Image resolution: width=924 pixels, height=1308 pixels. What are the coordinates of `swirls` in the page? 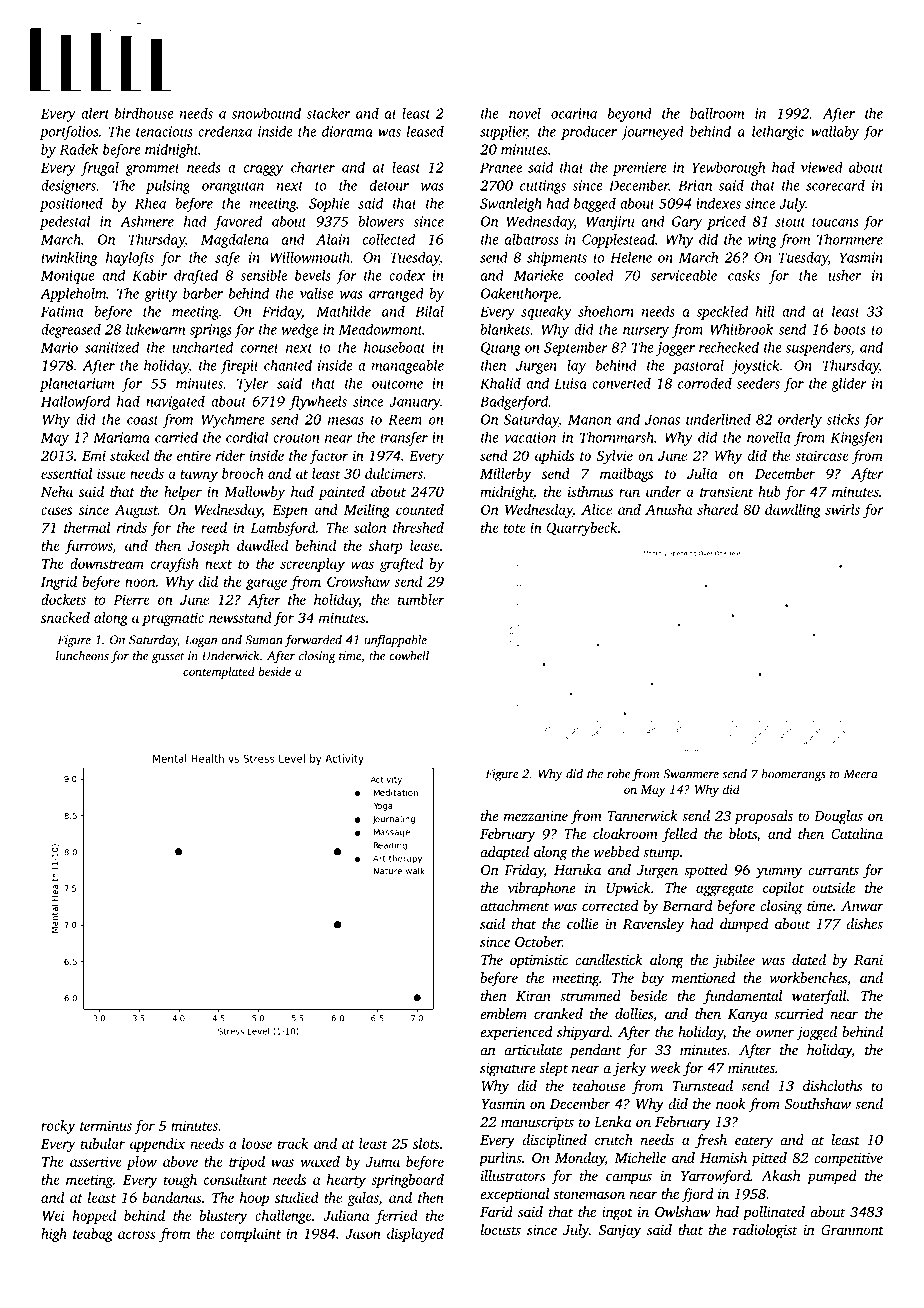 It's located at (842, 509).
